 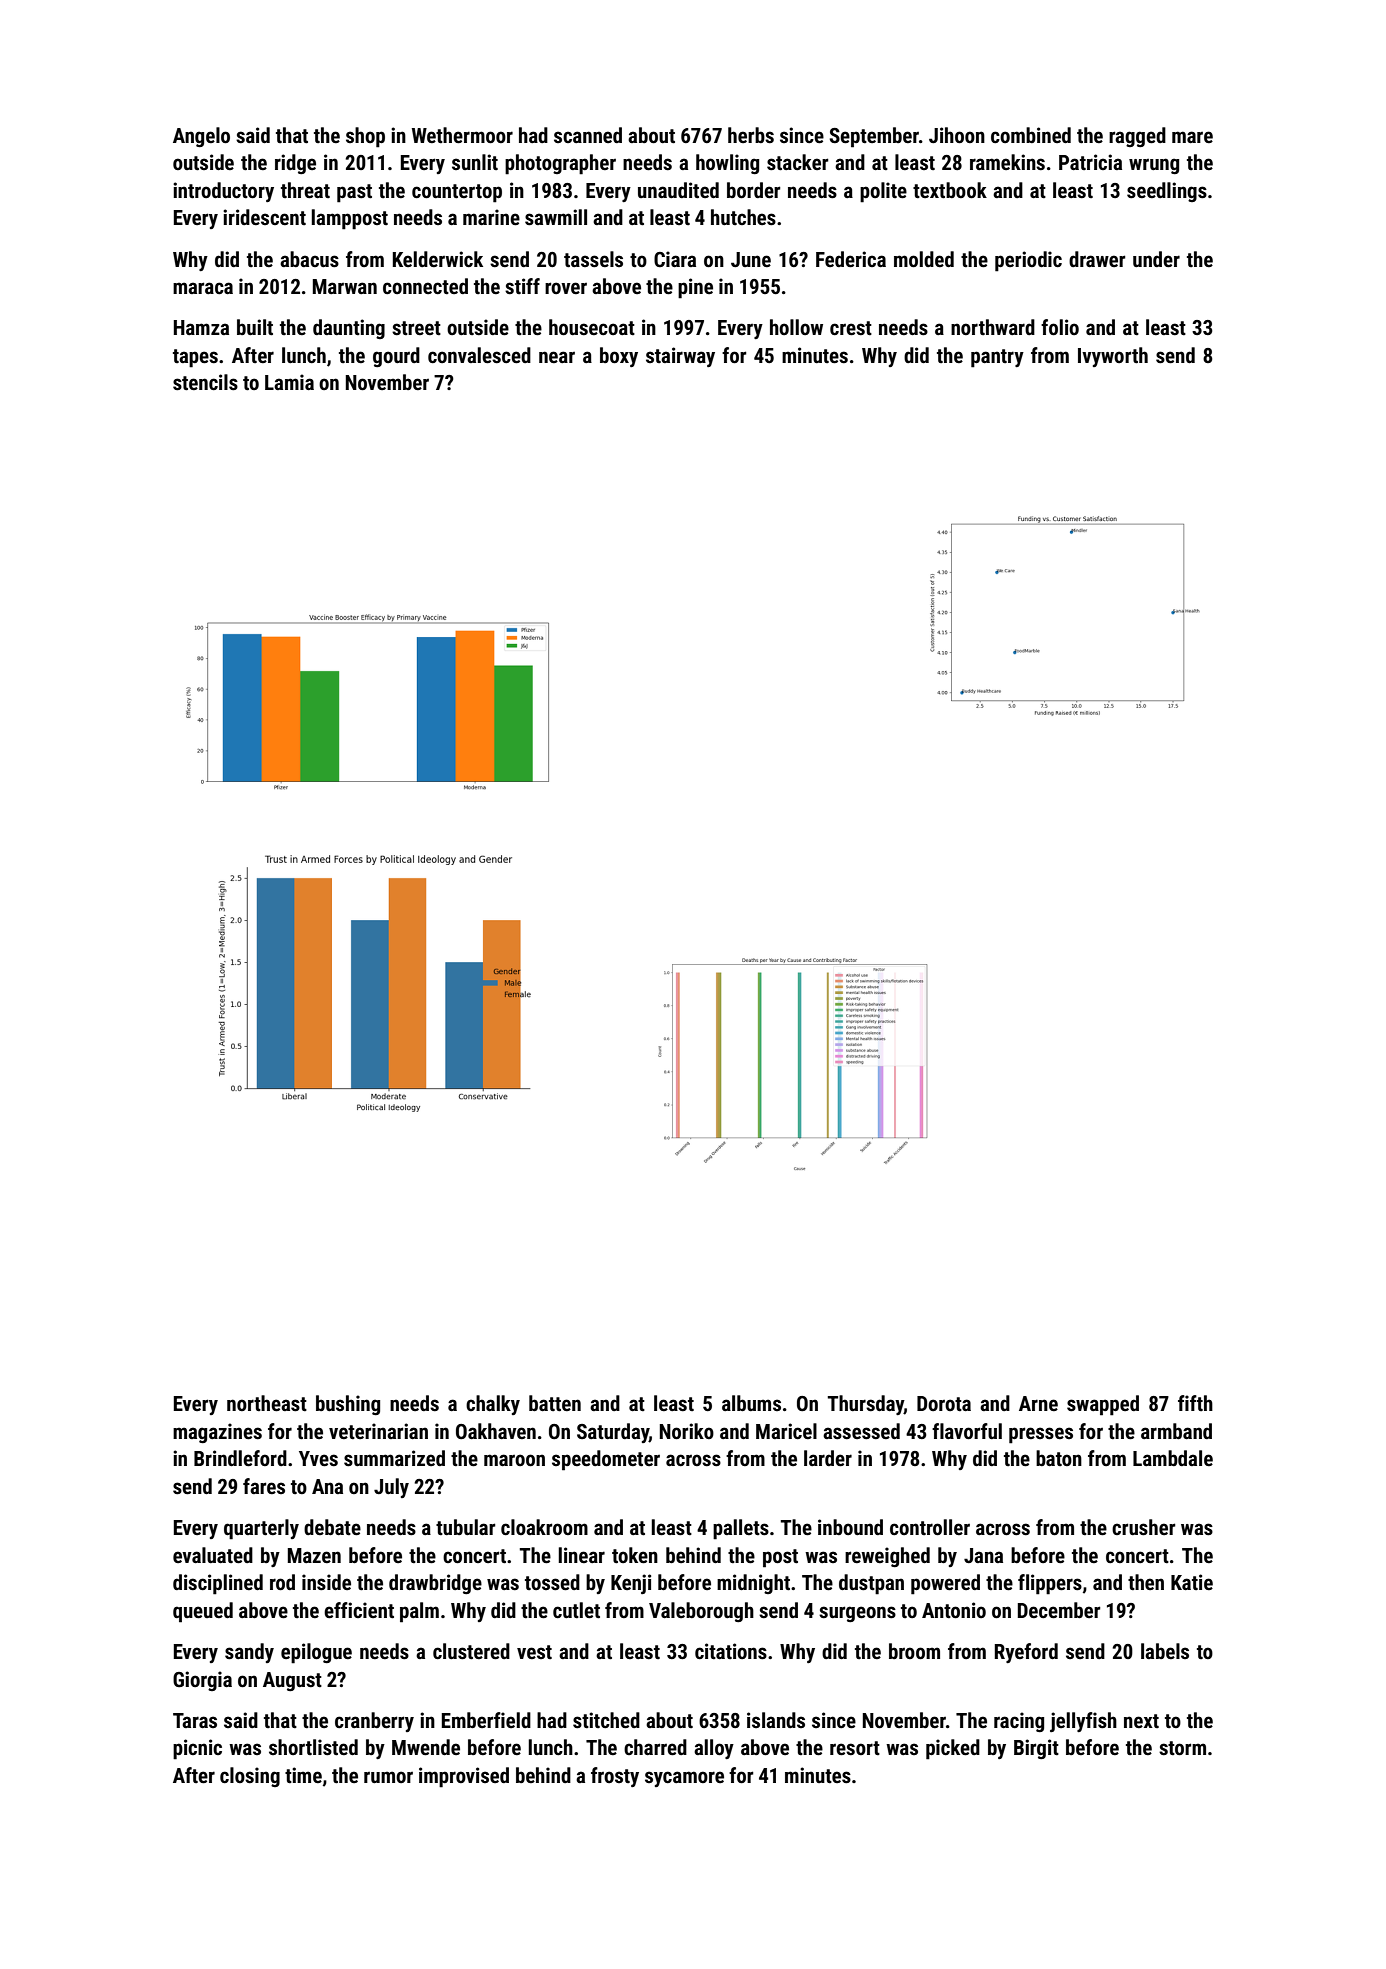 What do you see at coordinates (1113, 357) in the page?
I see `Ivyworth` at bounding box center [1113, 357].
